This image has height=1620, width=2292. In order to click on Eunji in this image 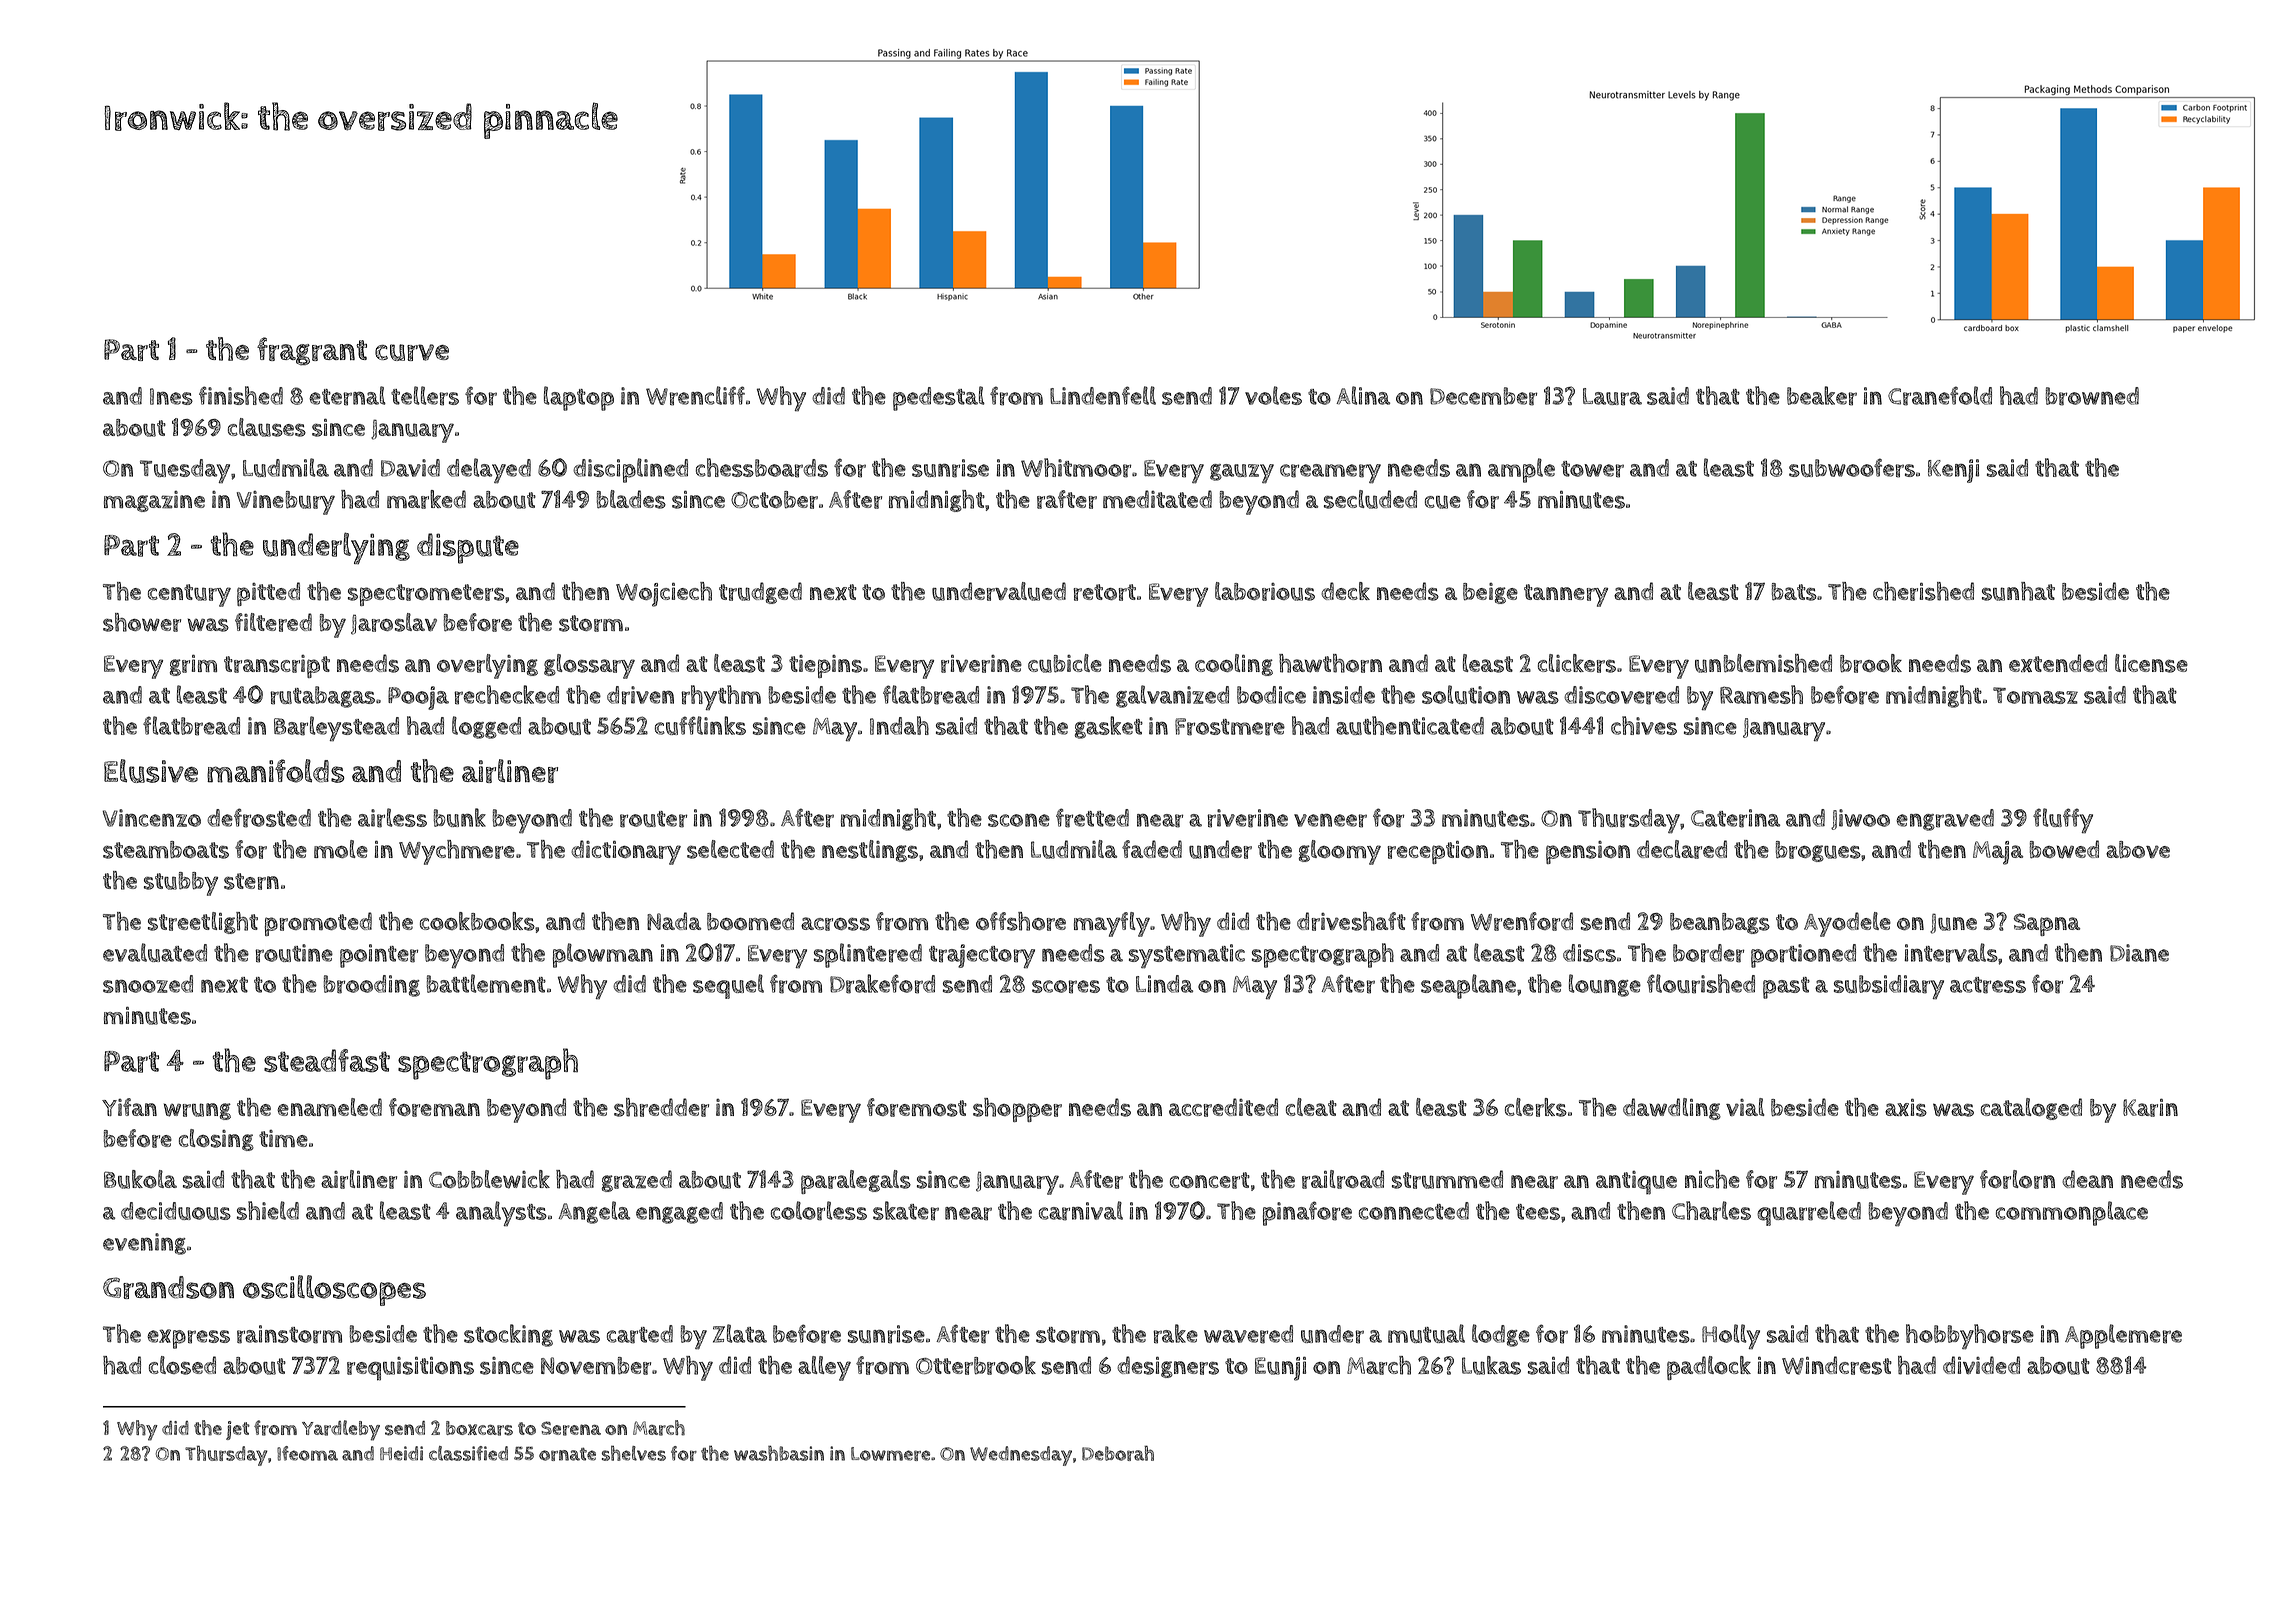, I will do `click(1280, 1368)`.
